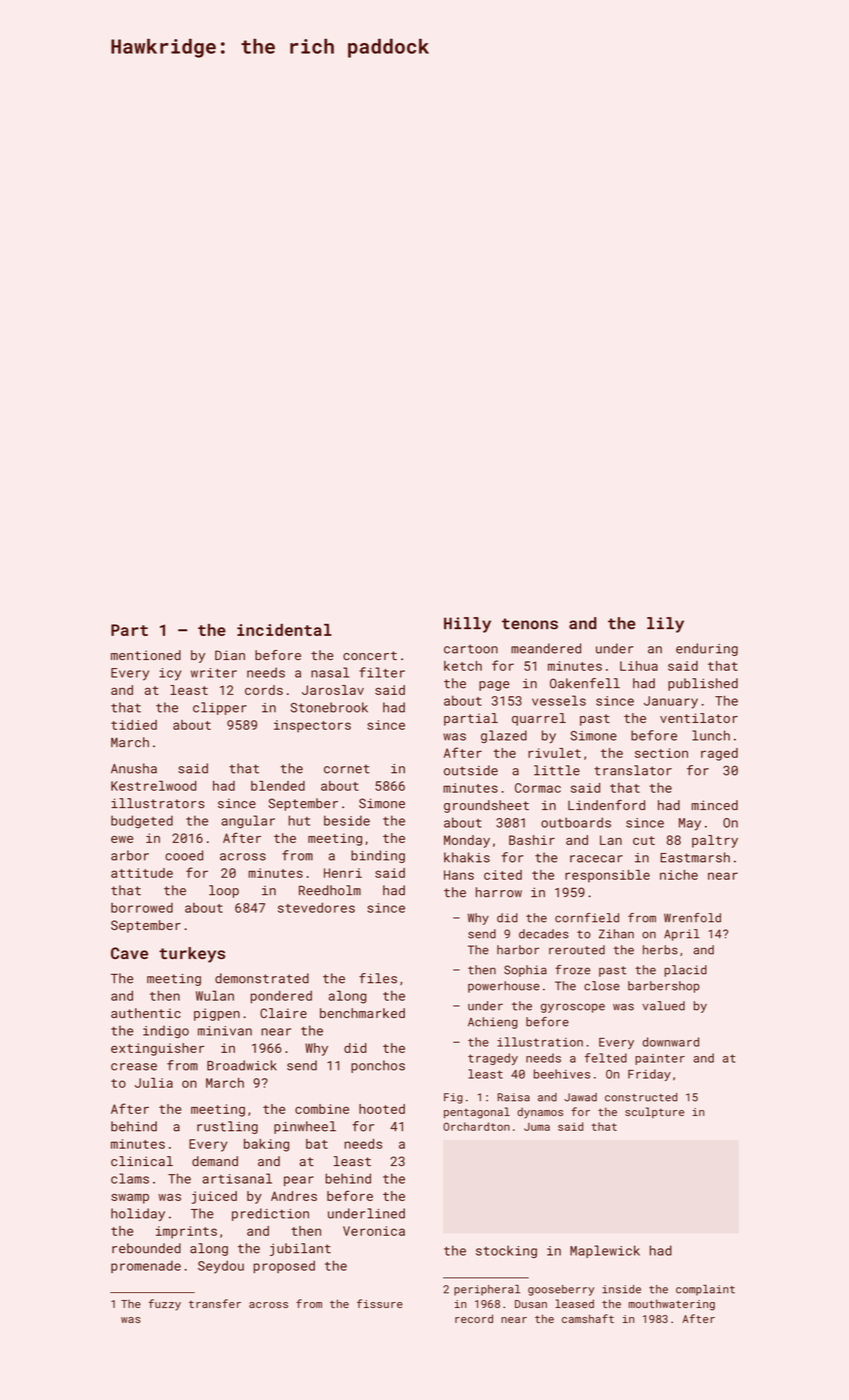 This screenshot has width=849, height=1400. I want to click on files, so click(378, 978).
